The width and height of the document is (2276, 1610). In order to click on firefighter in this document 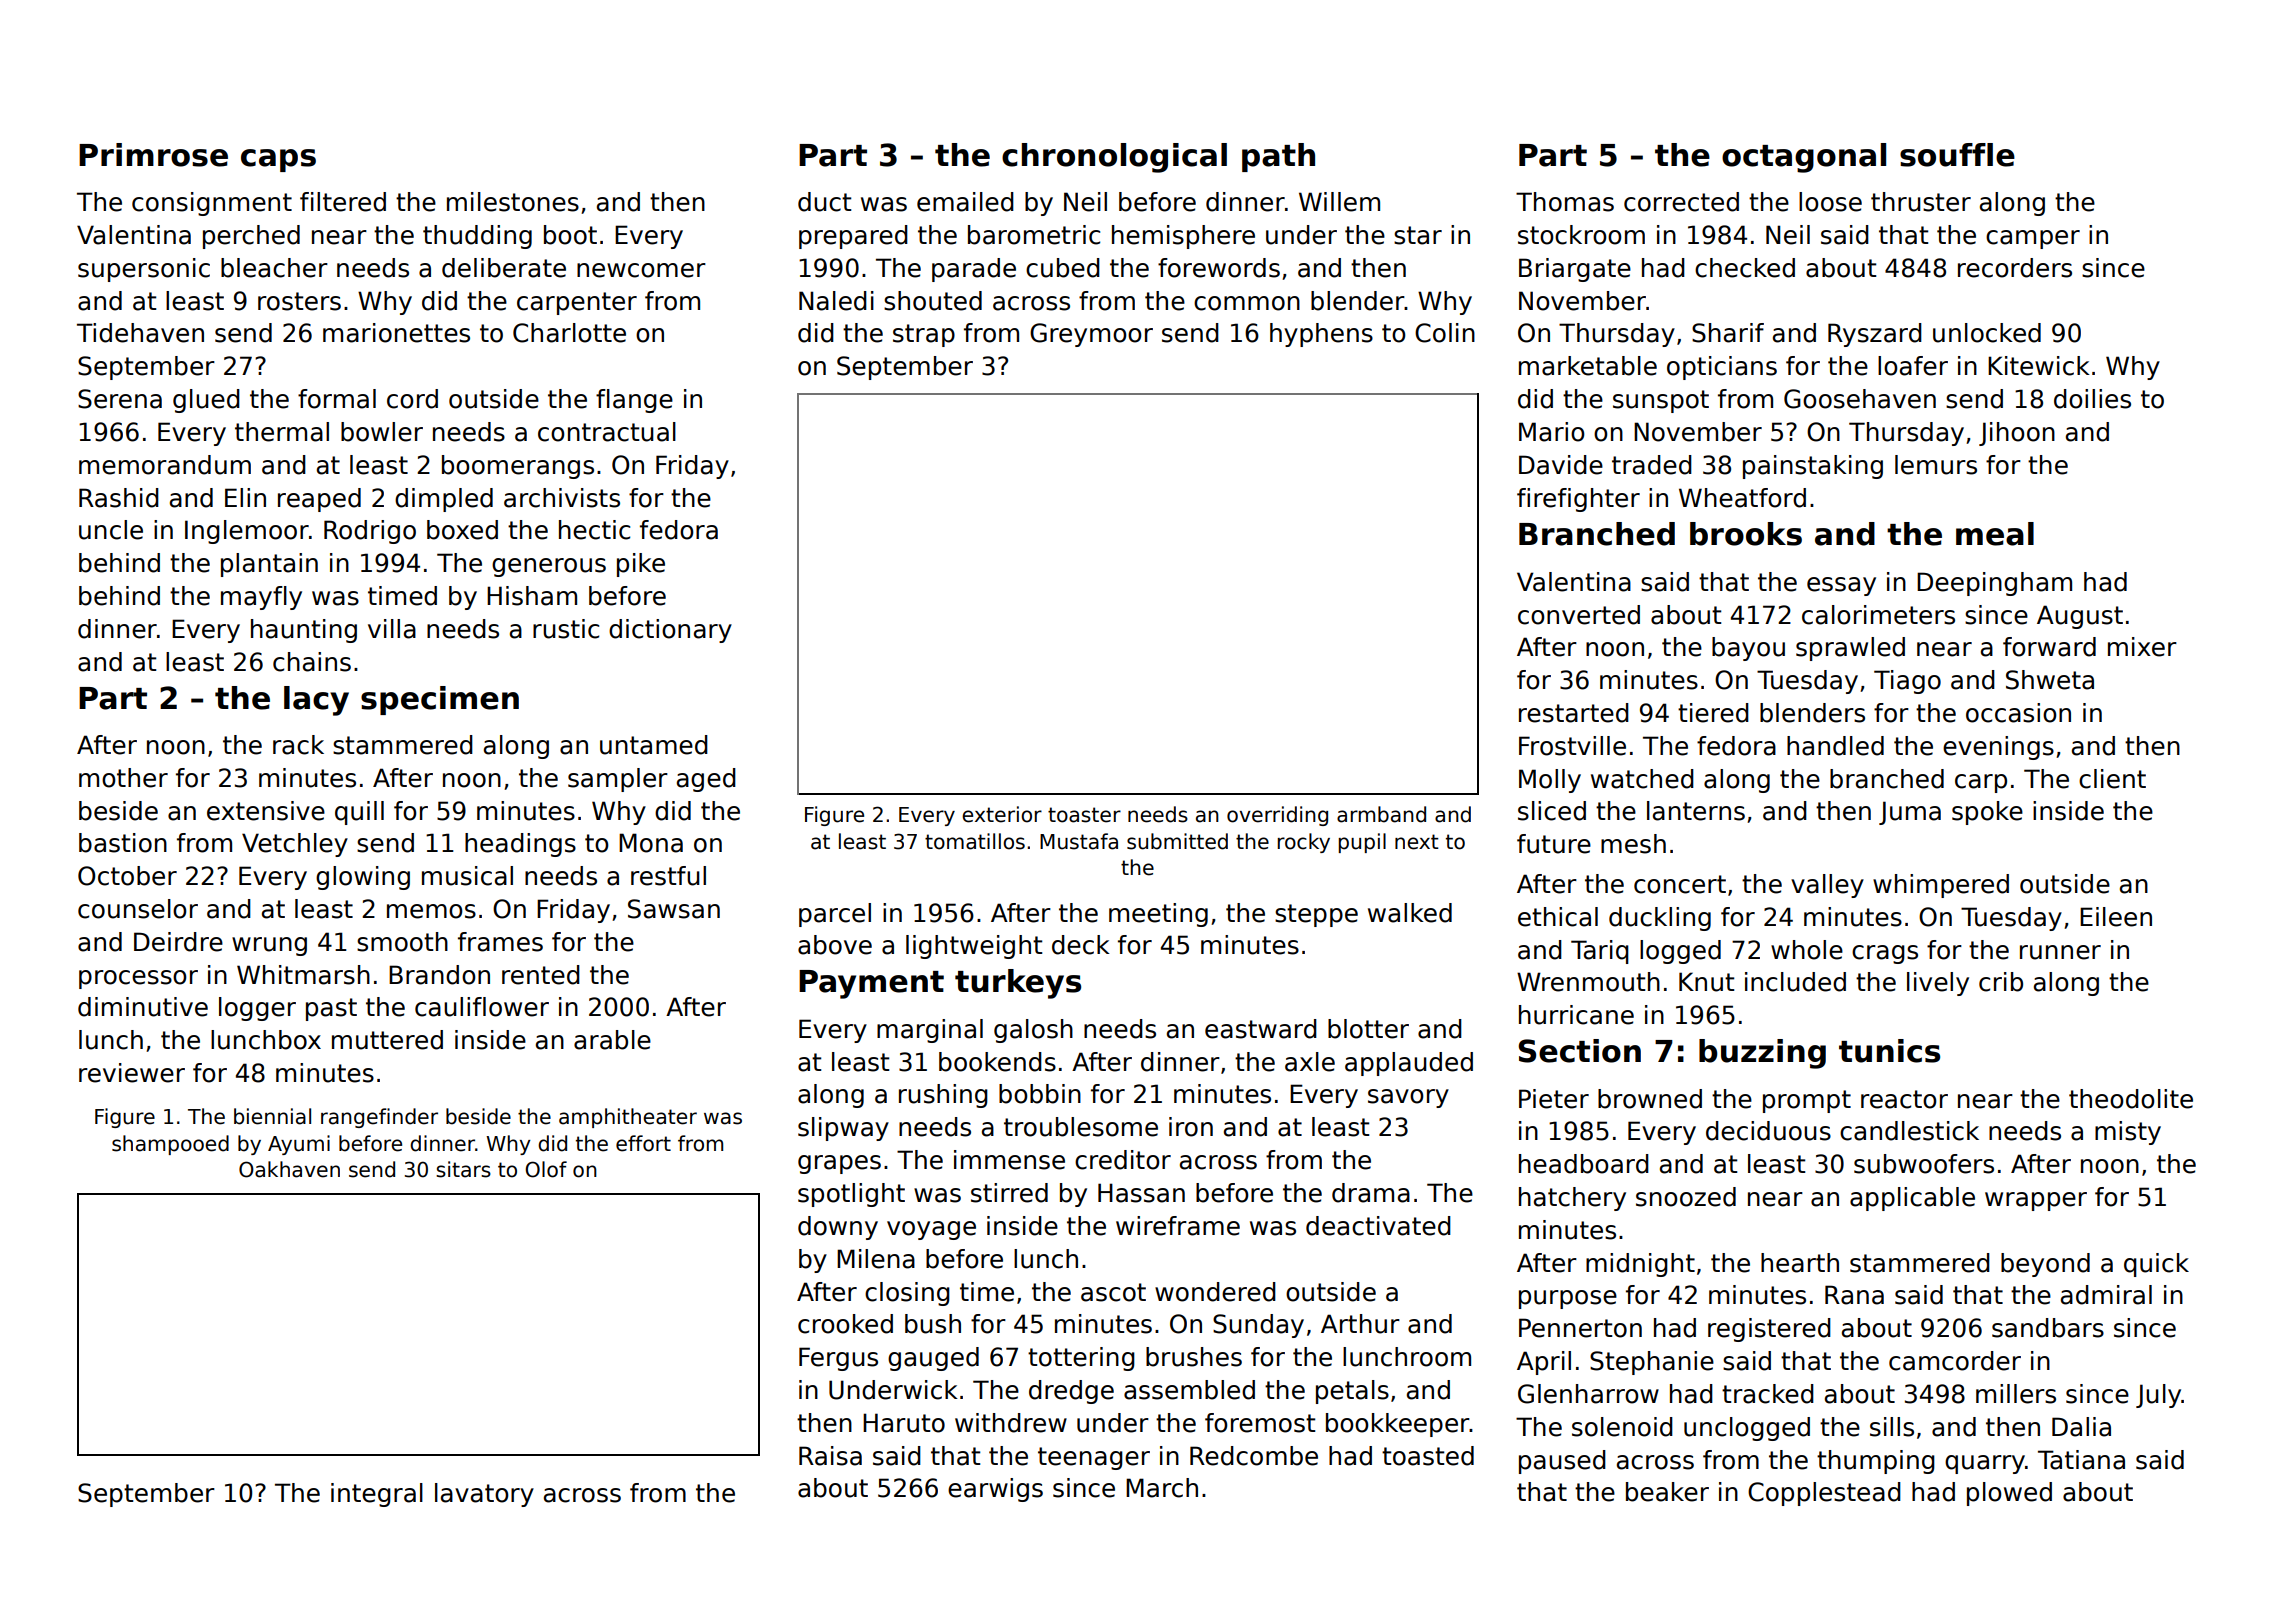, I will do `click(1578, 500)`.
